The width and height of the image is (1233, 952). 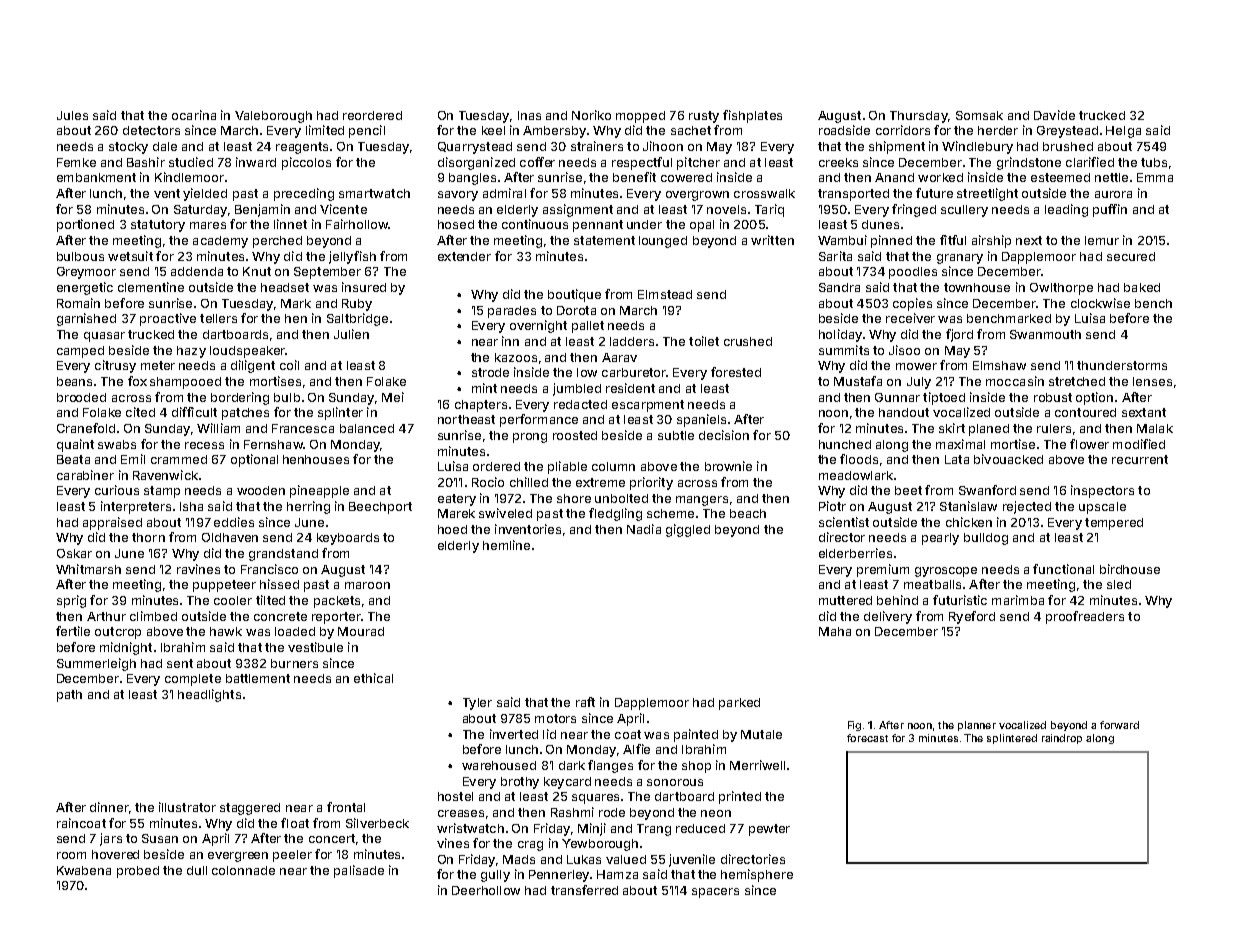 I want to click on difficult, so click(x=194, y=412).
